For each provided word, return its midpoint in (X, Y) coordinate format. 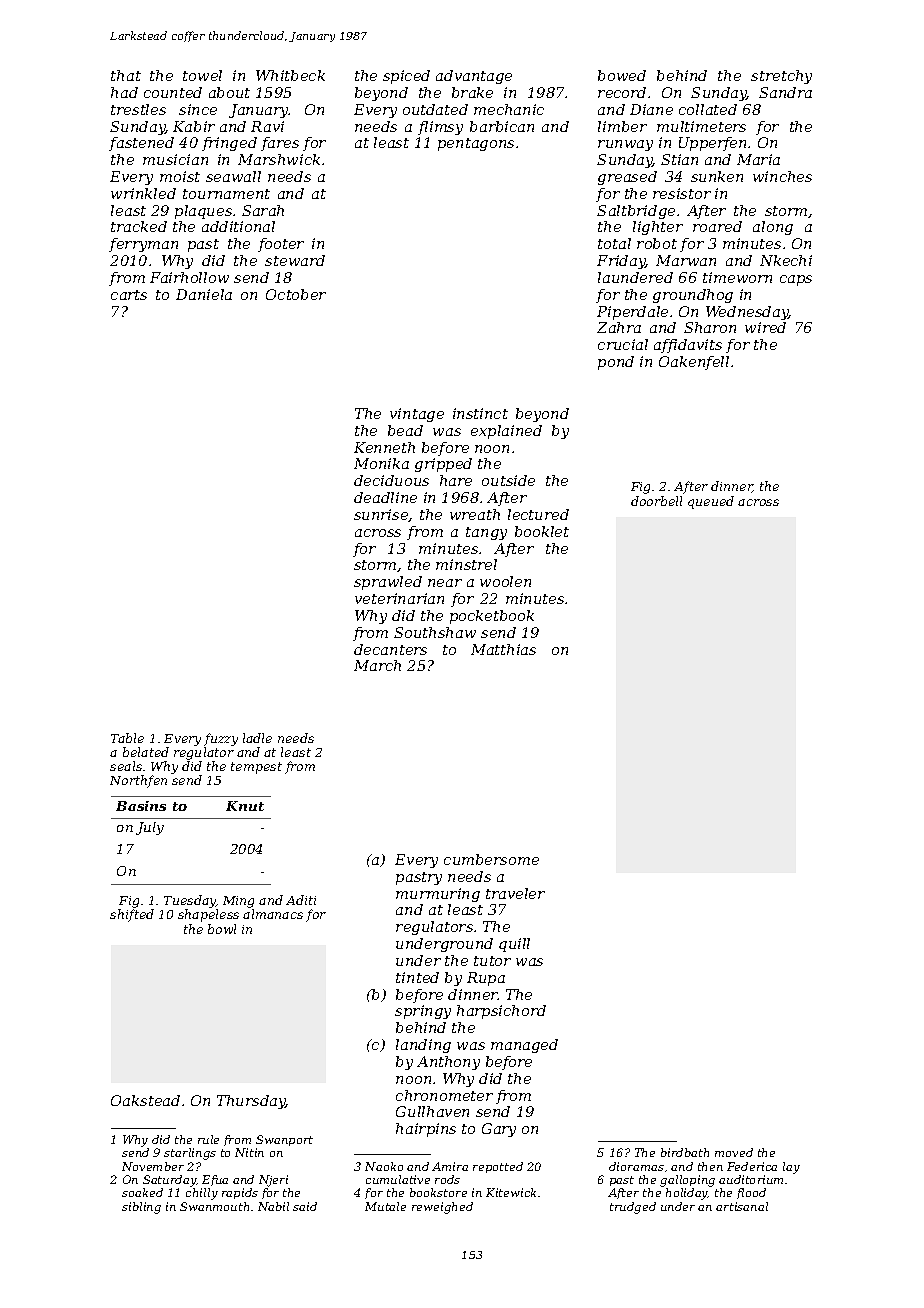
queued (711, 502)
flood (751, 1193)
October (296, 294)
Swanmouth (214, 1206)
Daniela (204, 294)
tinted (417, 977)
